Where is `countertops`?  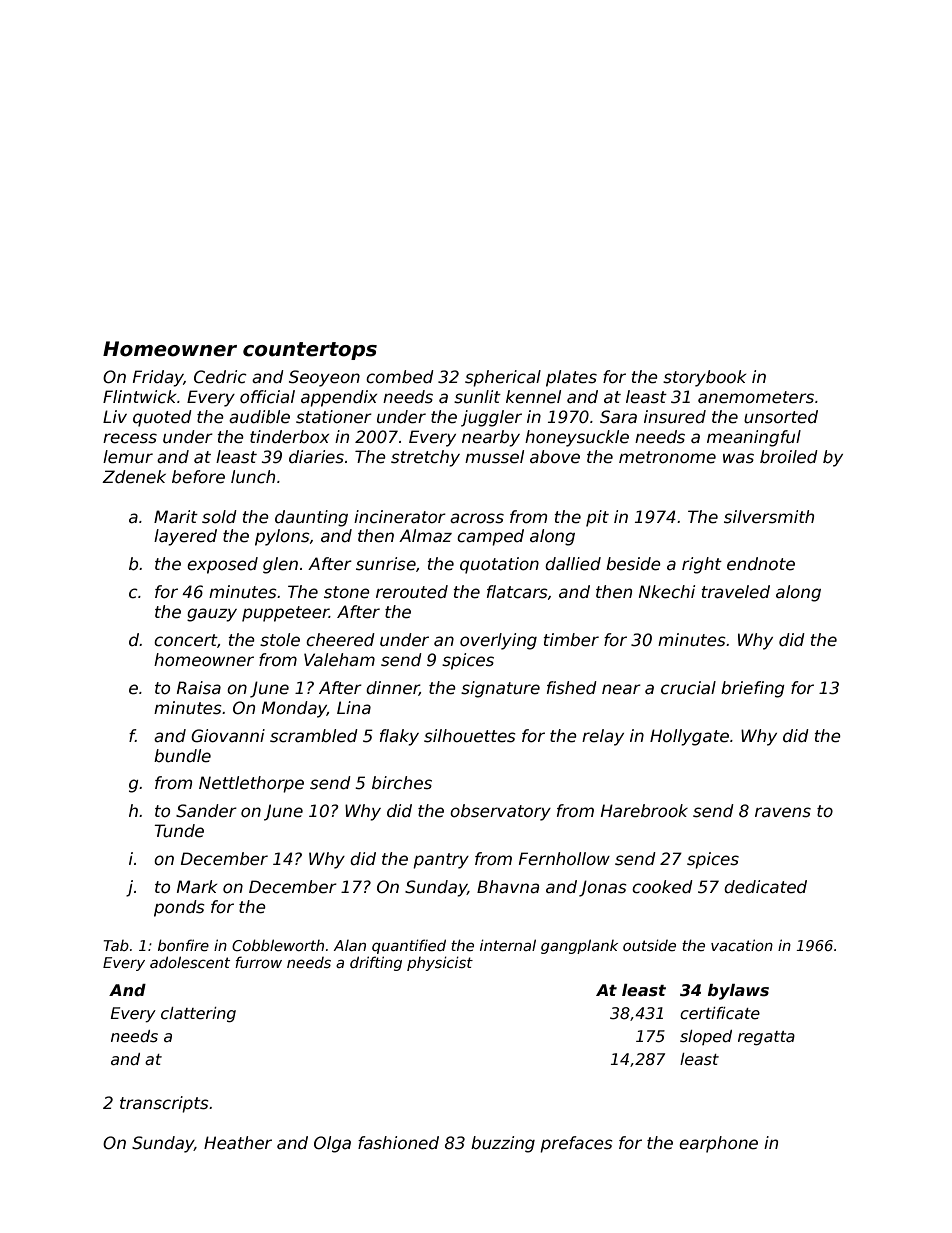
countertops is located at coordinates (310, 351).
